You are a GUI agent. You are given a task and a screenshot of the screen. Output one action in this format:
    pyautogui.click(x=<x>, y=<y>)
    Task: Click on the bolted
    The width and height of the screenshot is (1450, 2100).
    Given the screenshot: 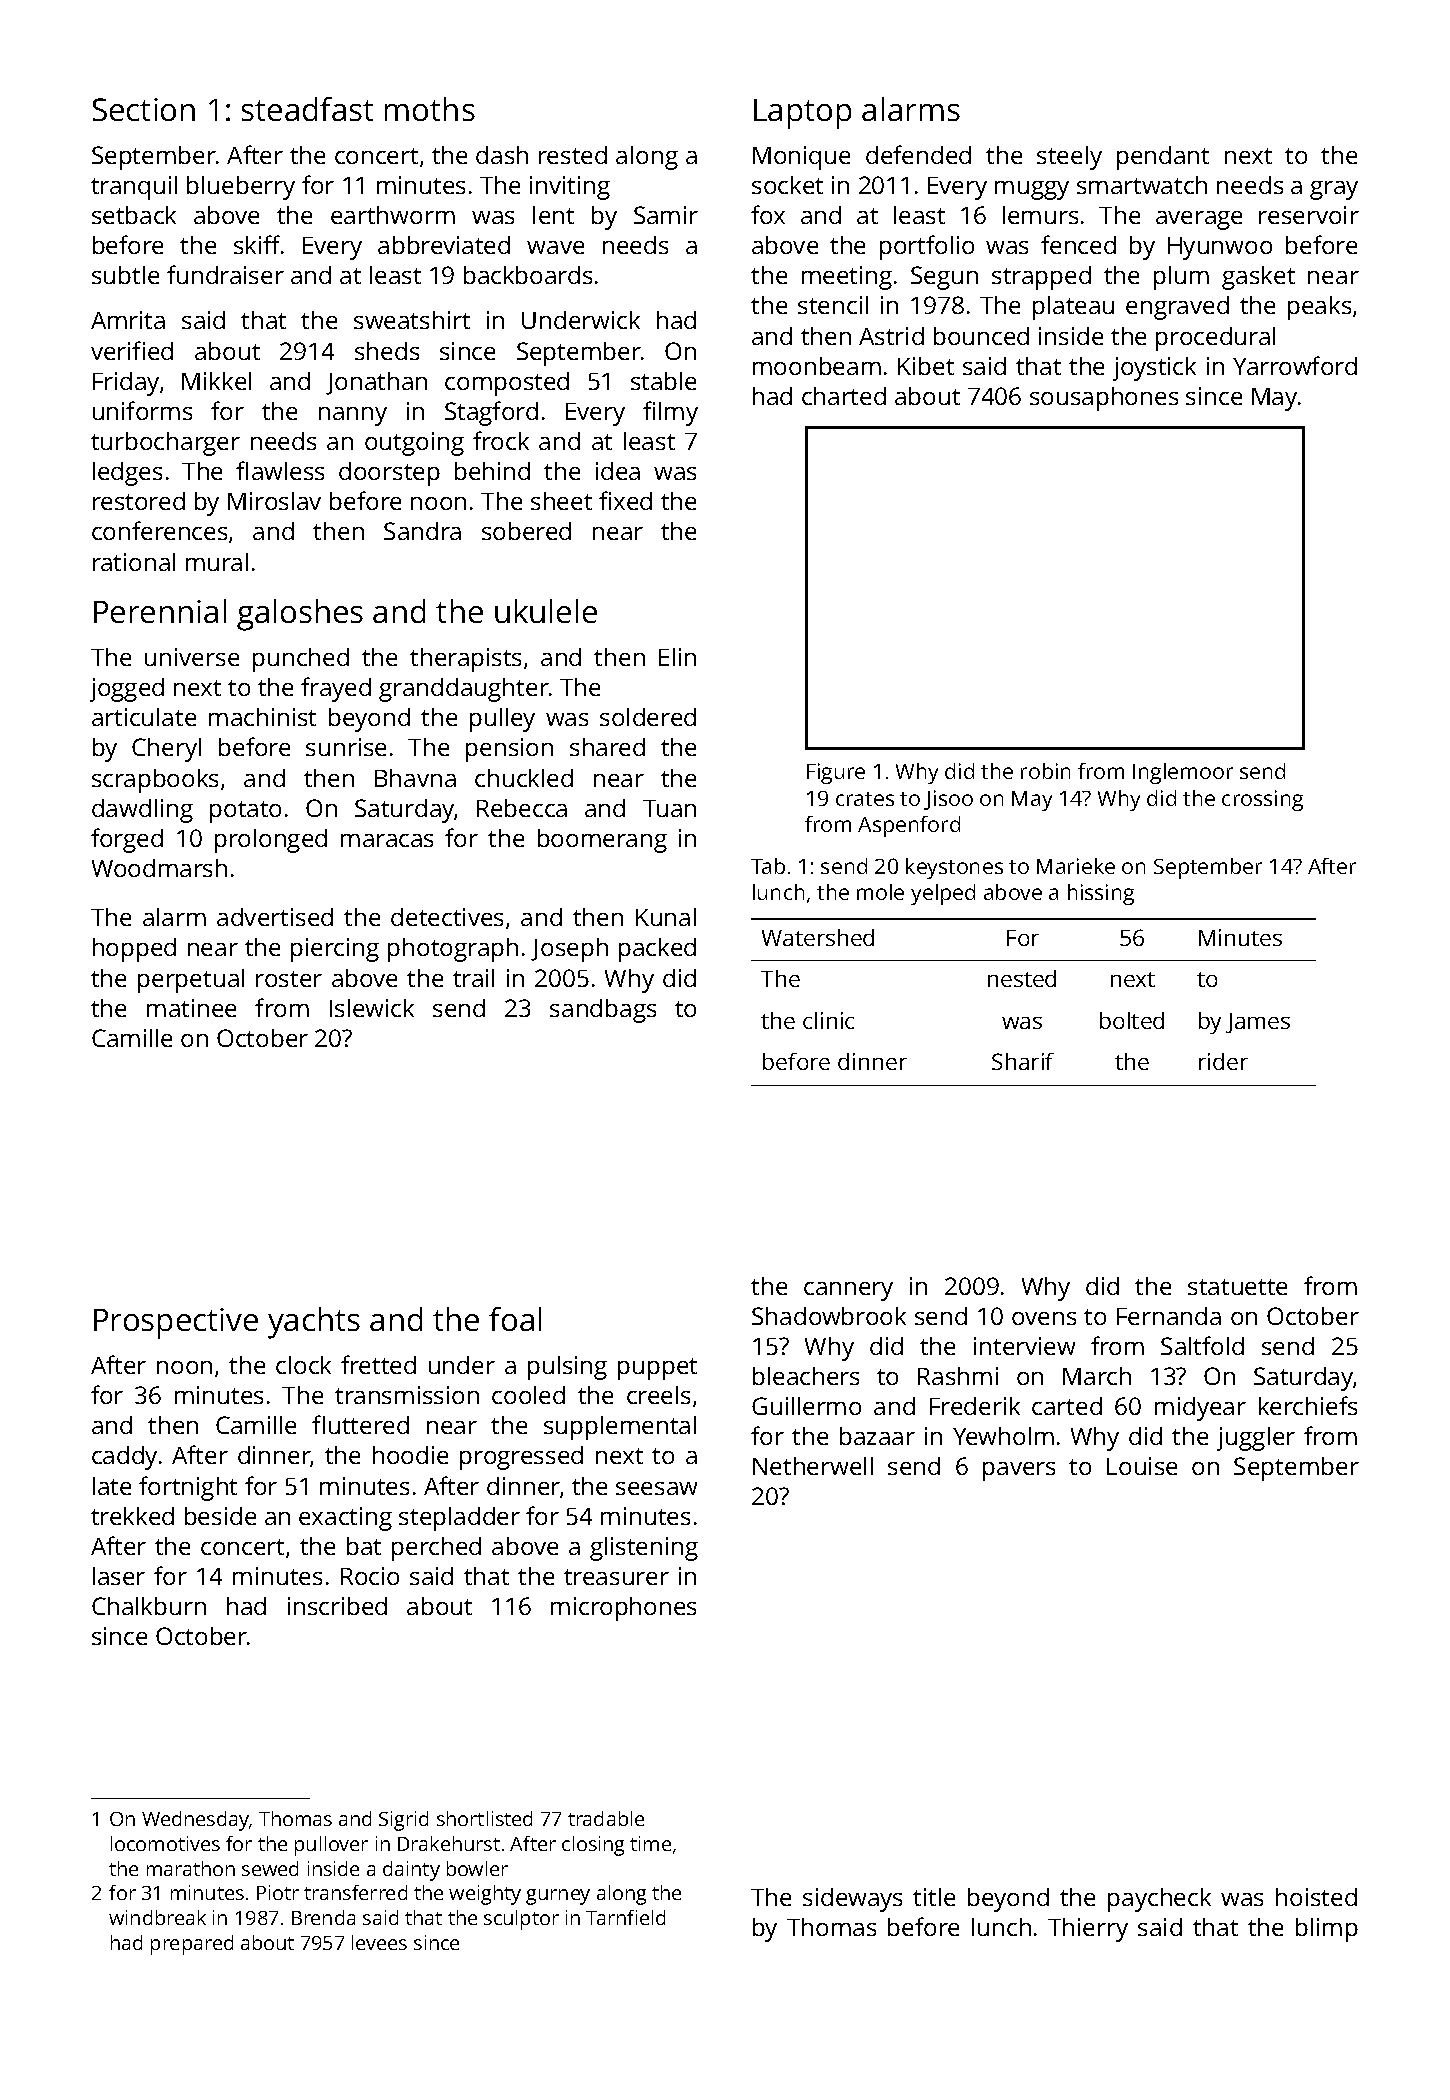 What is the action you would take?
    pyautogui.click(x=1132, y=1020)
